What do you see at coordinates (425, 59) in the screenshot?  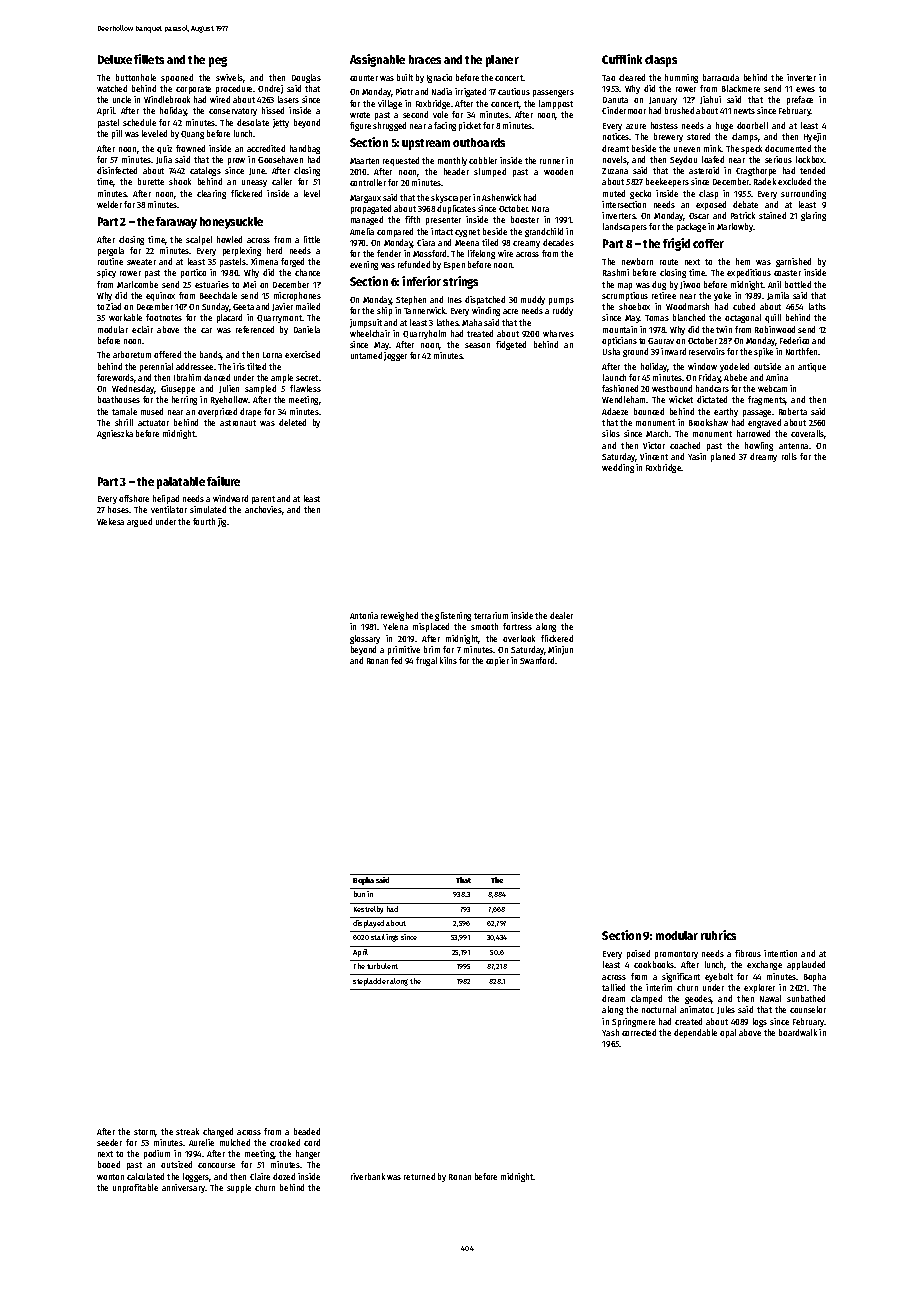 I see `braces` at bounding box center [425, 59].
